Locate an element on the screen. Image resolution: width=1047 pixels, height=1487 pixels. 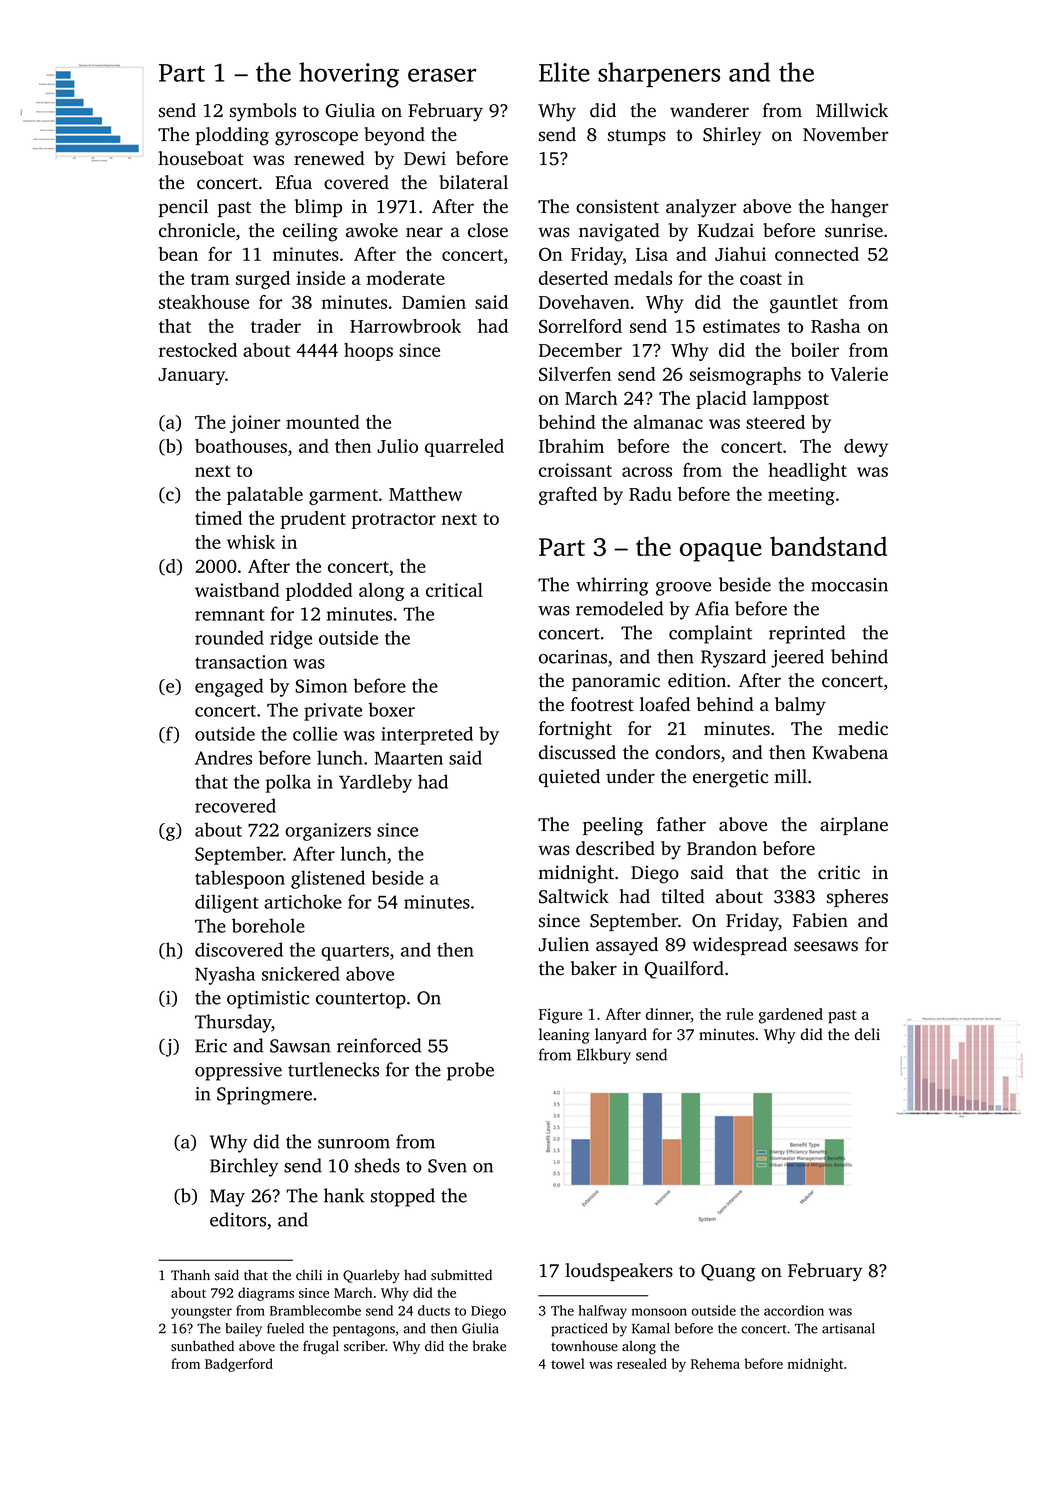
Elite is located at coordinates (564, 72).
